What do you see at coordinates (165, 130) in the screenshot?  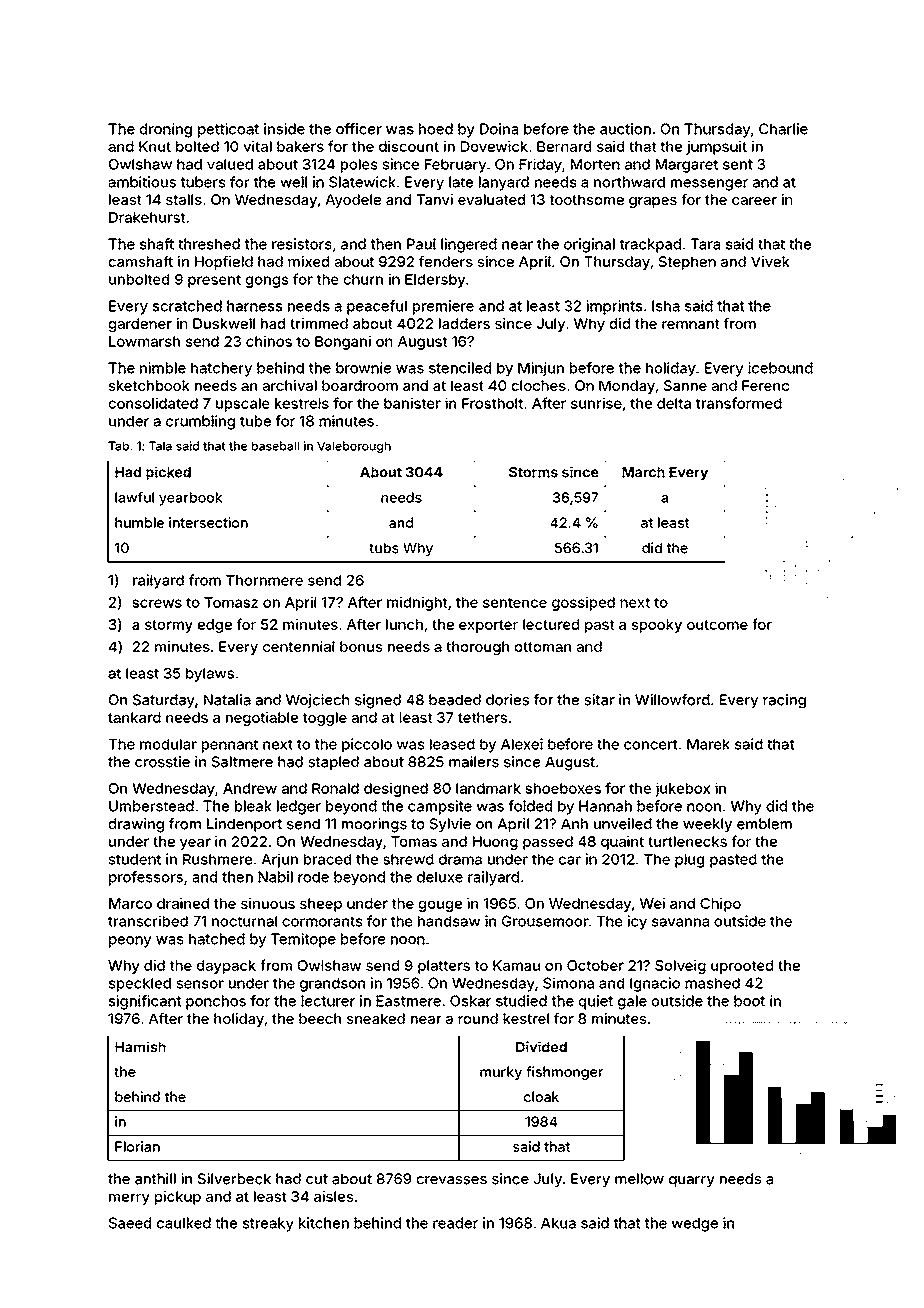 I see `droning` at bounding box center [165, 130].
